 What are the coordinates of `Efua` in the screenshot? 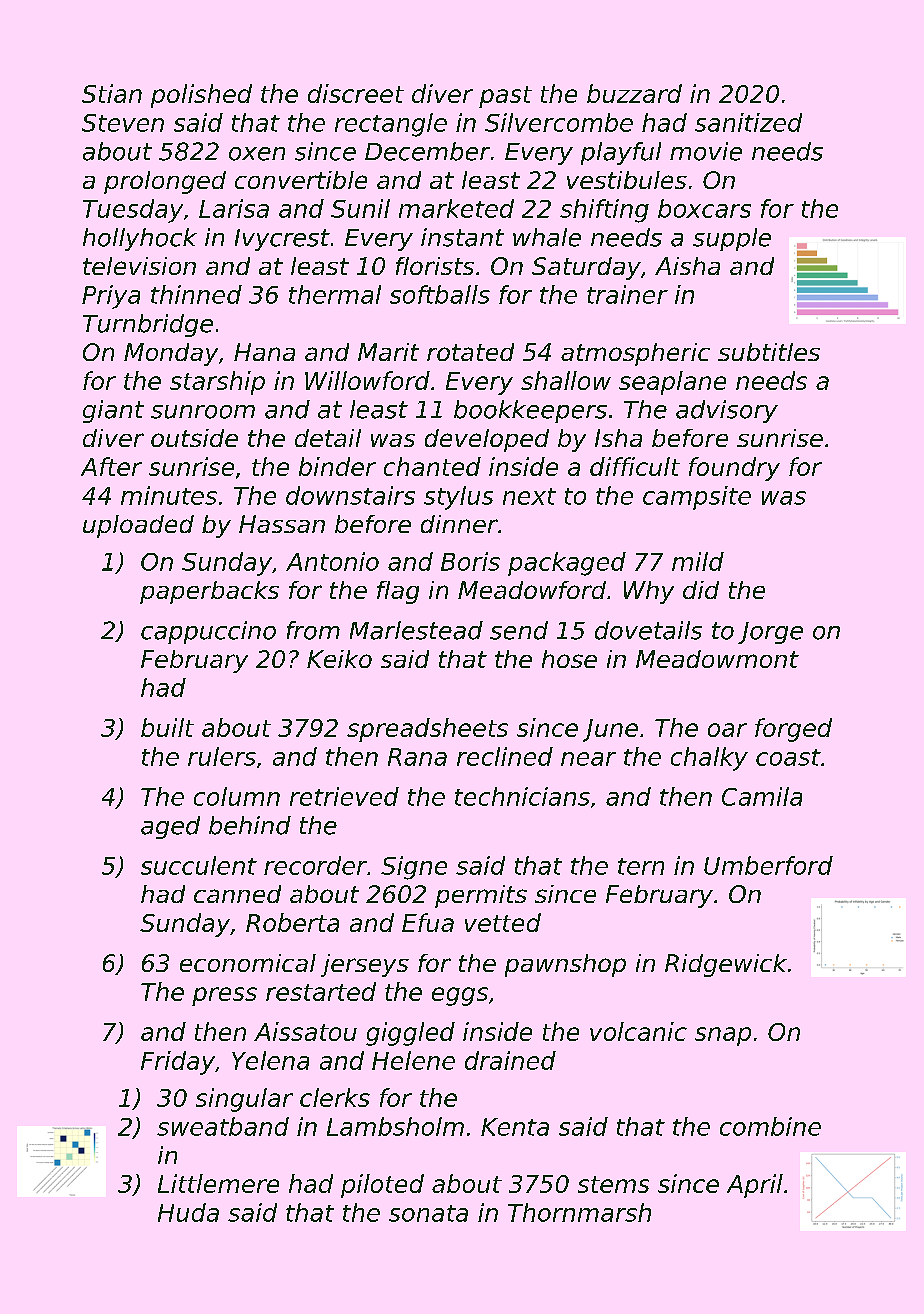 It's located at (428, 922).
